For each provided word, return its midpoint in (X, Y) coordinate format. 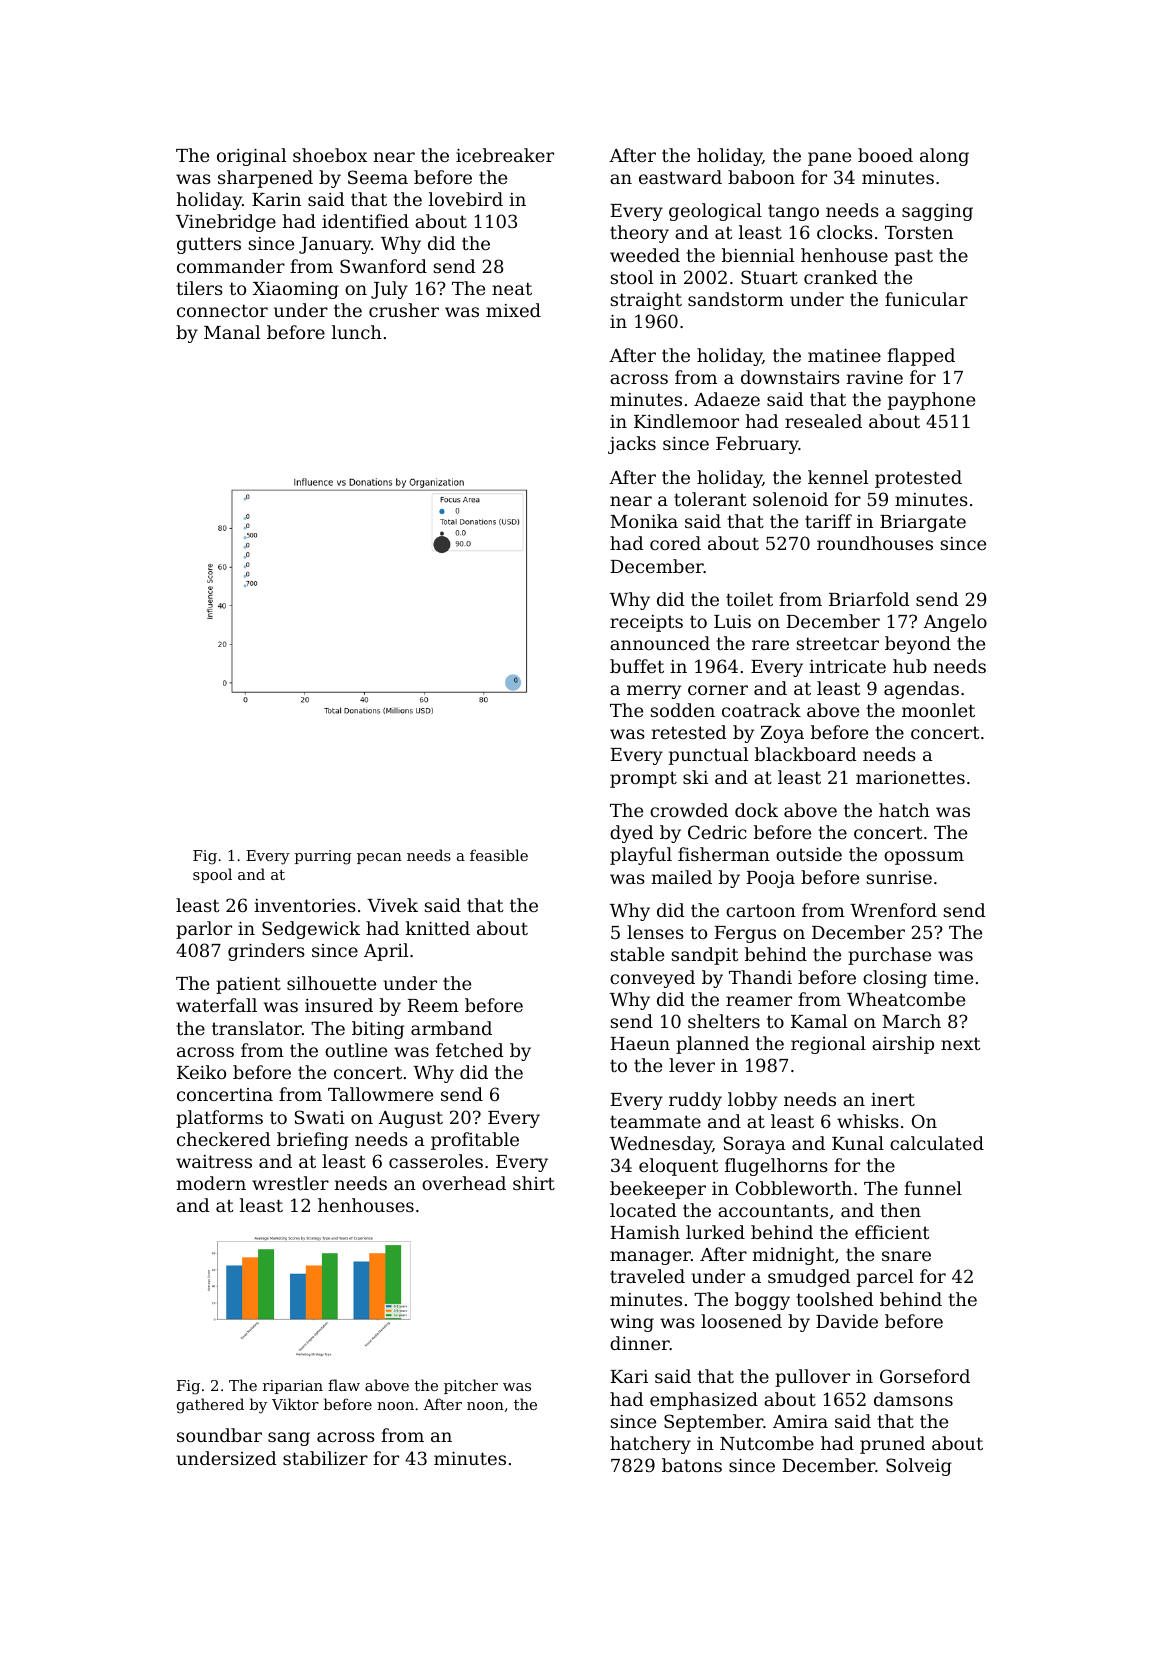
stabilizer (325, 1458)
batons (692, 1465)
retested (689, 732)
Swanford (383, 266)
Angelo (955, 623)
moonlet (938, 710)
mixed (513, 310)
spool (212, 875)
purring (323, 857)
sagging (937, 212)
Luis (732, 621)
